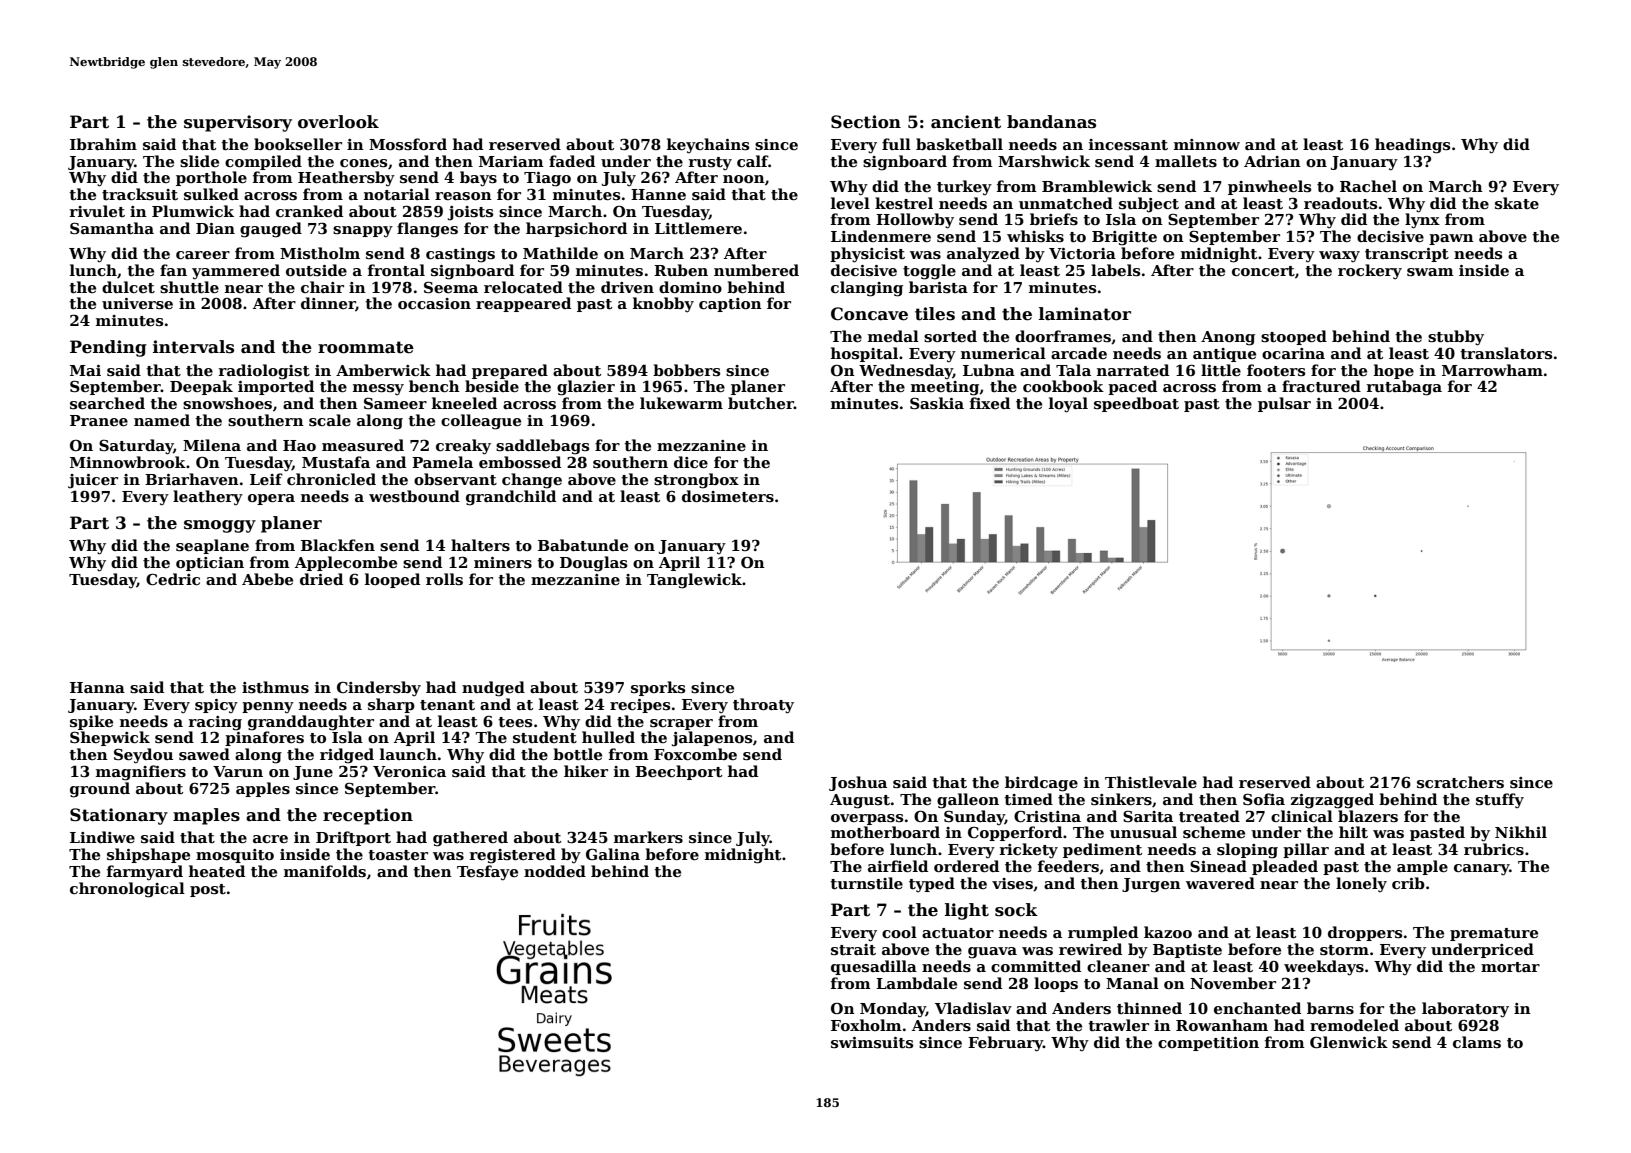  Describe the element at coordinates (1477, 1042) in the screenshot. I see `clams` at that location.
